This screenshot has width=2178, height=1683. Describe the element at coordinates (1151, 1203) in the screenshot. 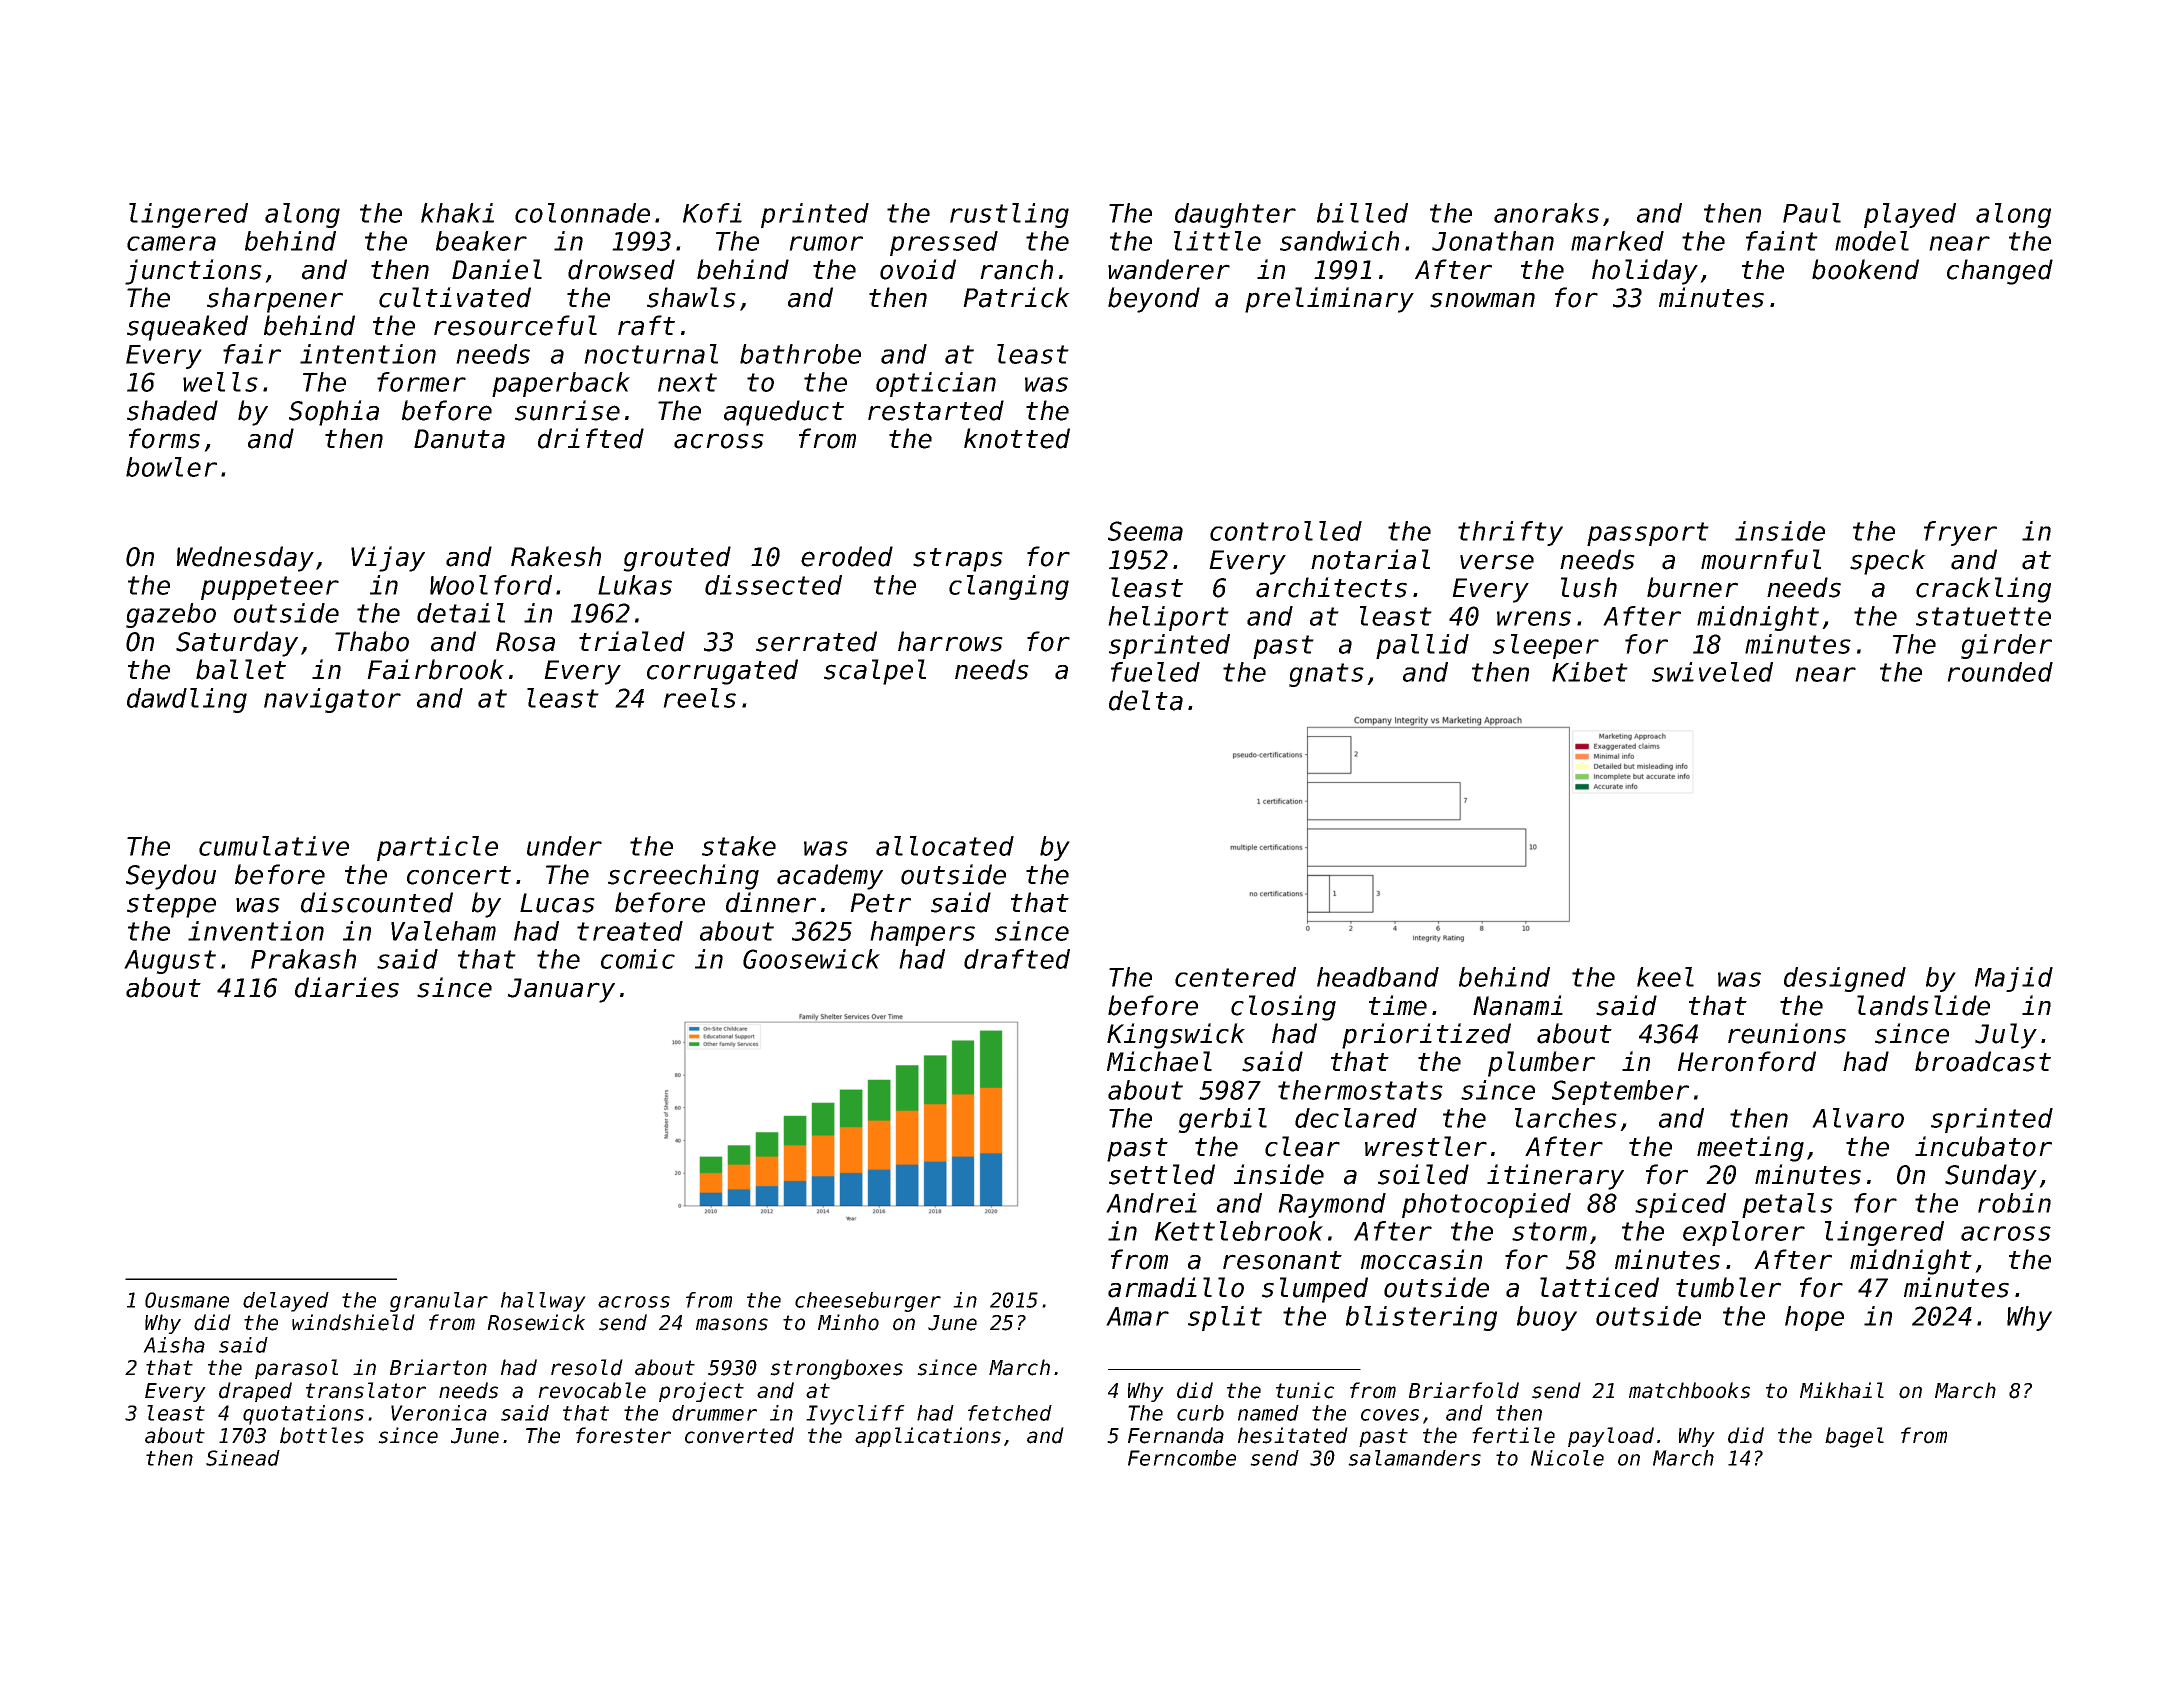

I see `Andrei` at that location.
